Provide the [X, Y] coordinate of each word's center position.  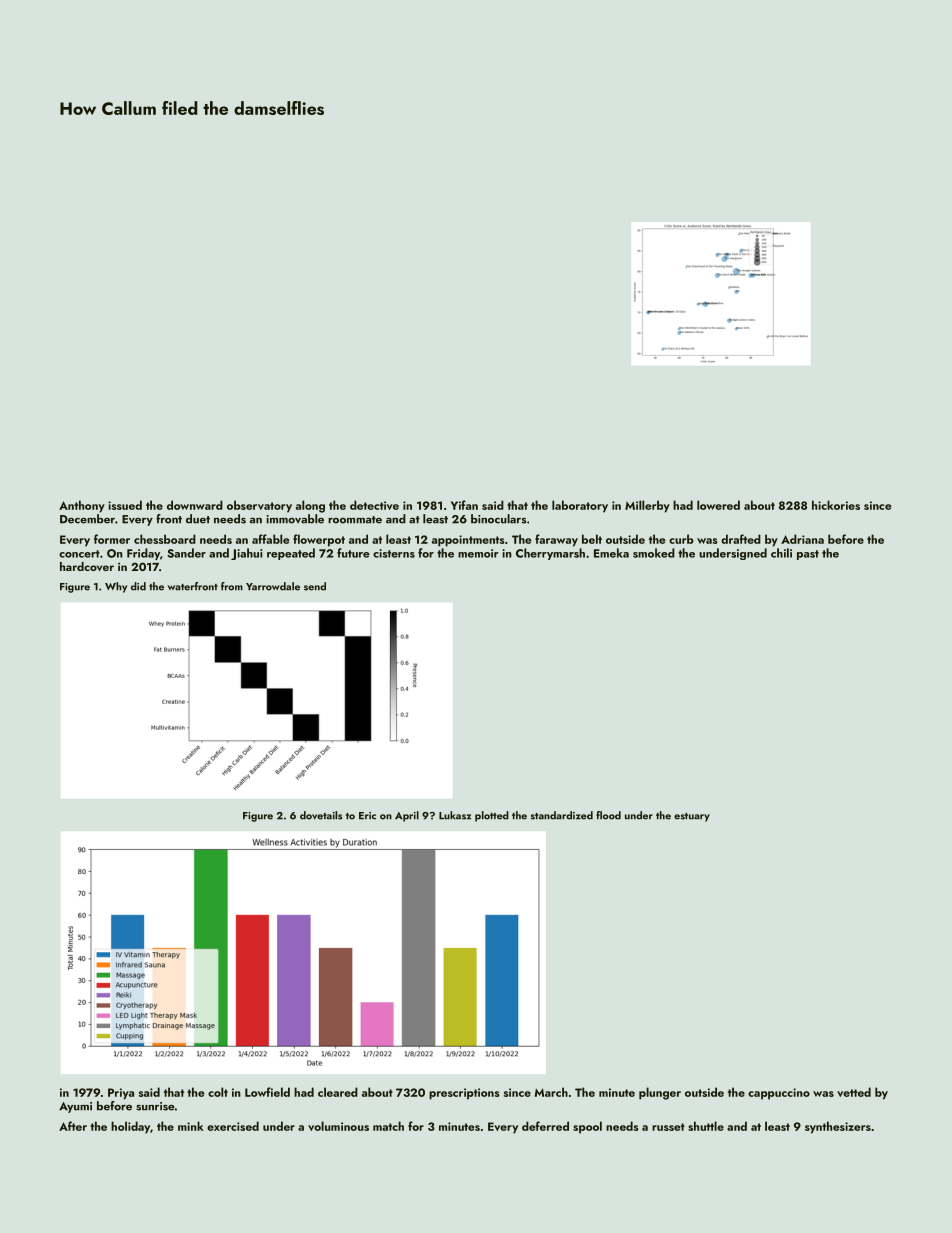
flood [608, 815]
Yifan [464, 505]
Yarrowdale [273, 586]
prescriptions [464, 1094]
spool [587, 1127]
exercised [233, 1126]
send [315, 586]
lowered [718, 505]
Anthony [82, 506]
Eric [367, 816]
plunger [660, 1093]
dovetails [321, 815]
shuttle [706, 1126]
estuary [692, 817]
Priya [121, 1094]
